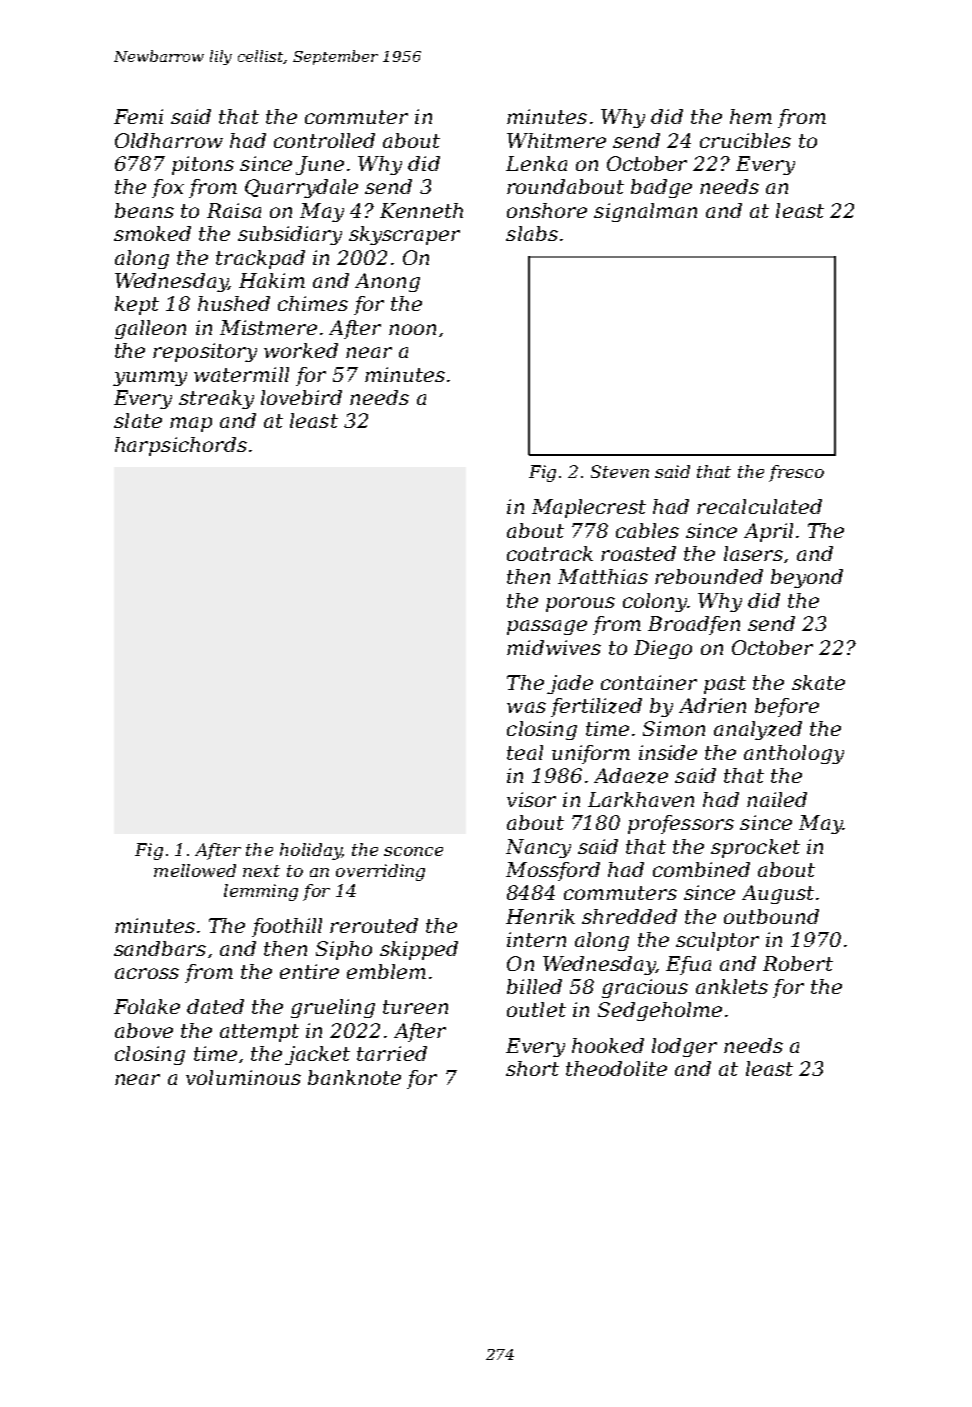 The height and width of the document is (1407, 972). Describe the element at coordinates (138, 420) in the document. I see `slate` at that location.
